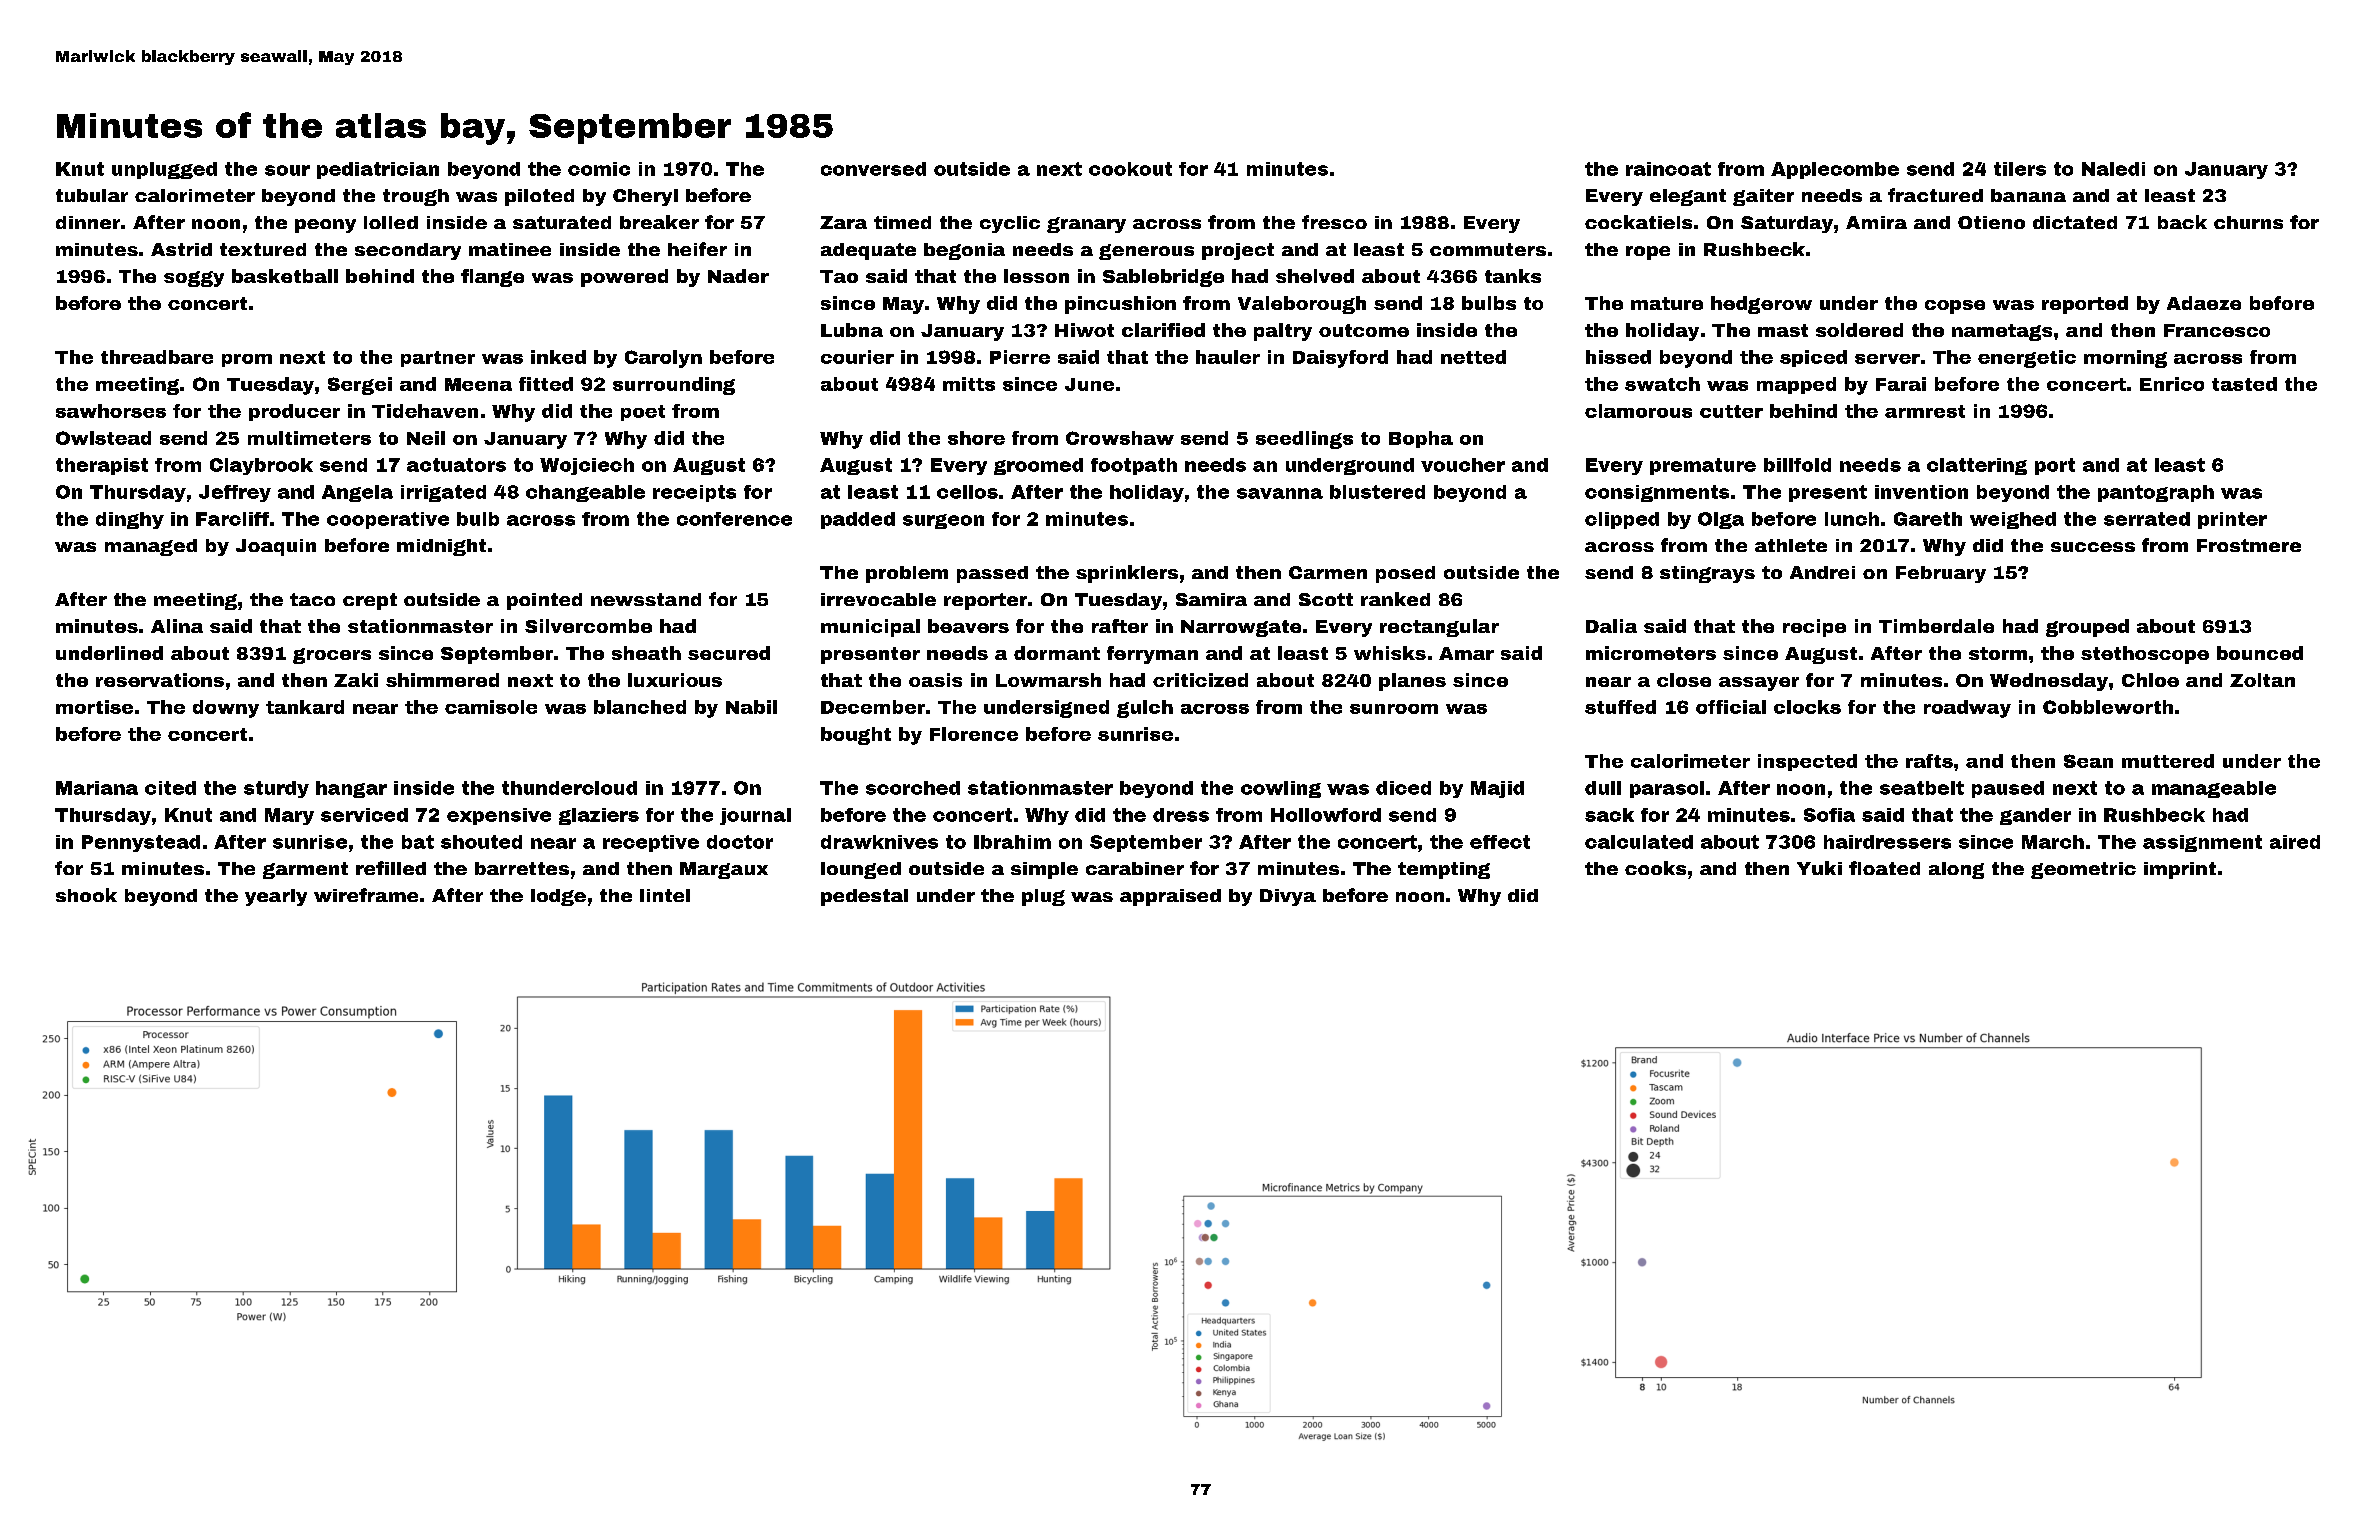  What do you see at coordinates (659, 222) in the page?
I see `breaker` at bounding box center [659, 222].
